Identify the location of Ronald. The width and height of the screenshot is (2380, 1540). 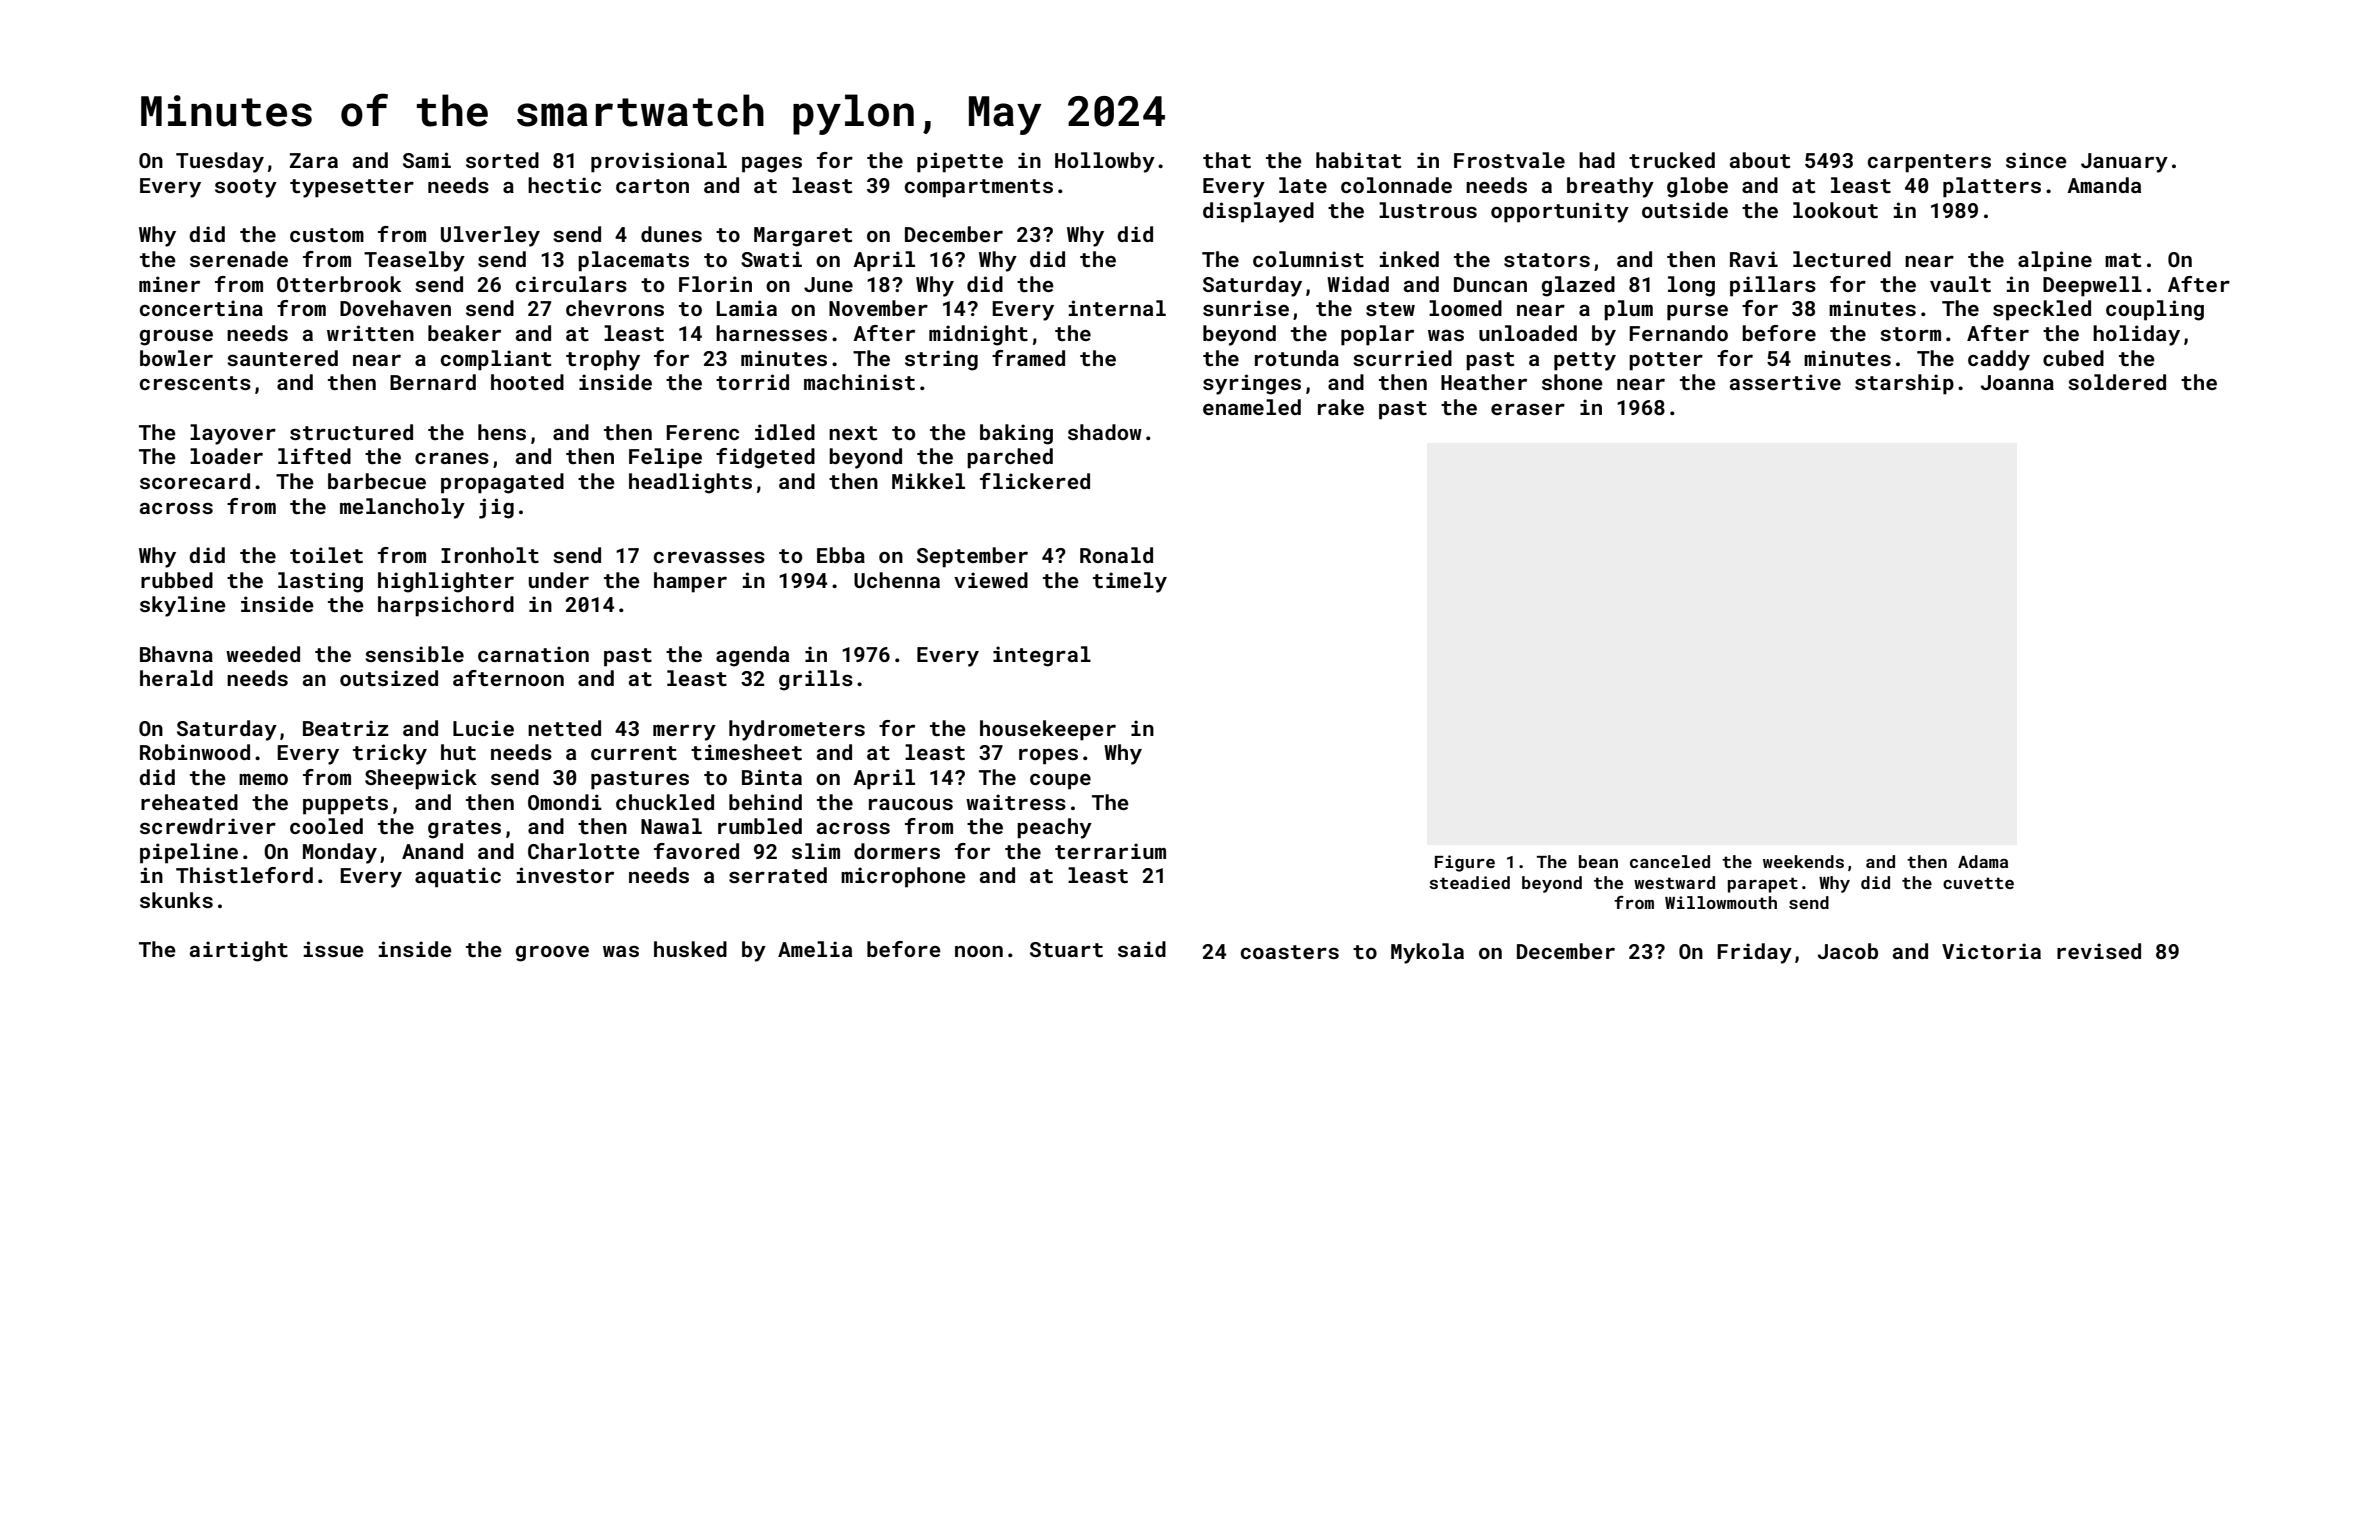
(1116, 555).
